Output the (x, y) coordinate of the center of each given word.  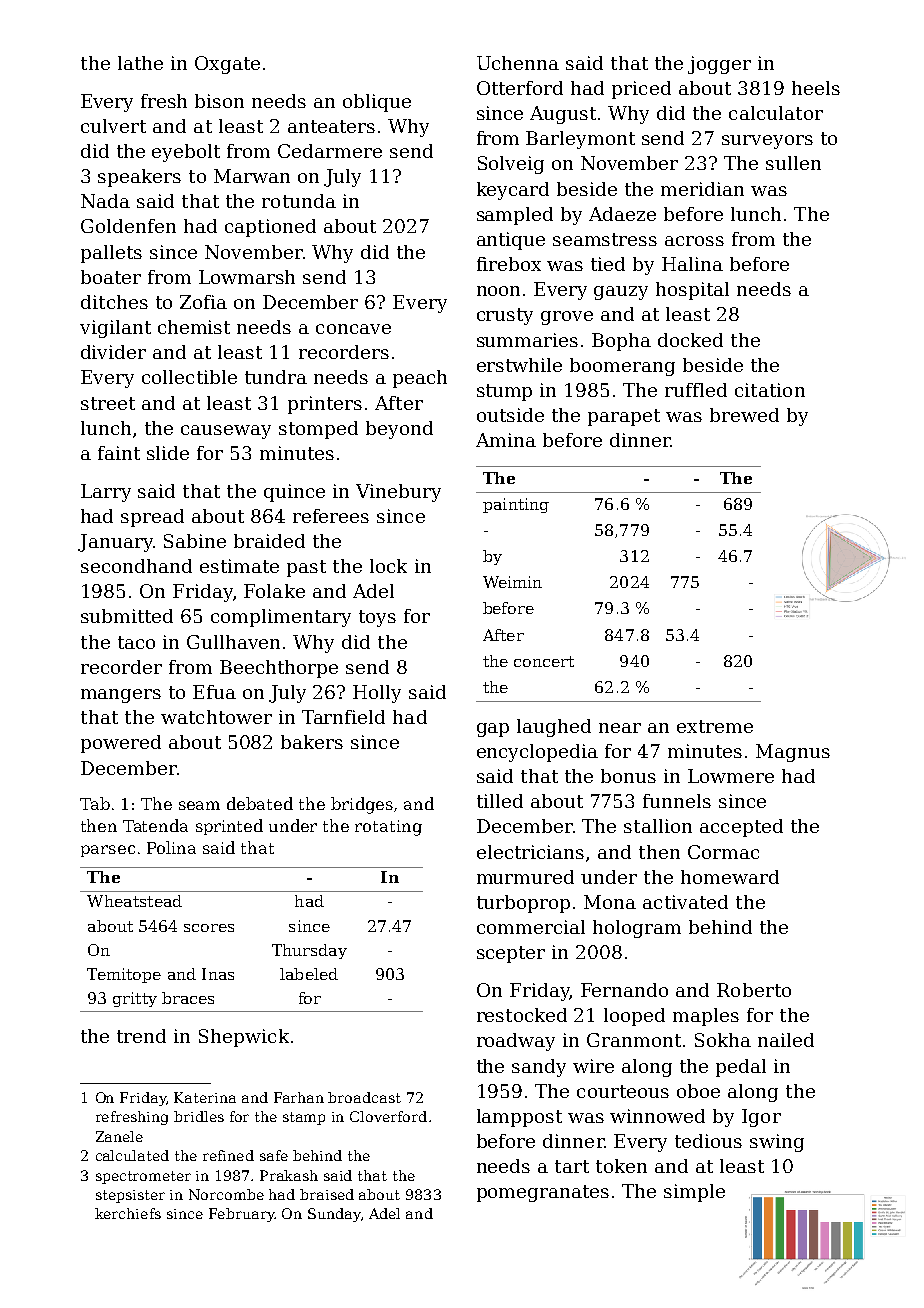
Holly (377, 694)
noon (498, 291)
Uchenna (518, 63)
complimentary (281, 618)
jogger (719, 65)
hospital (692, 291)
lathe (140, 63)
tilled (500, 801)
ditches (114, 302)
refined (228, 1155)
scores (209, 928)
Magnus (793, 753)
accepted (741, 828)
